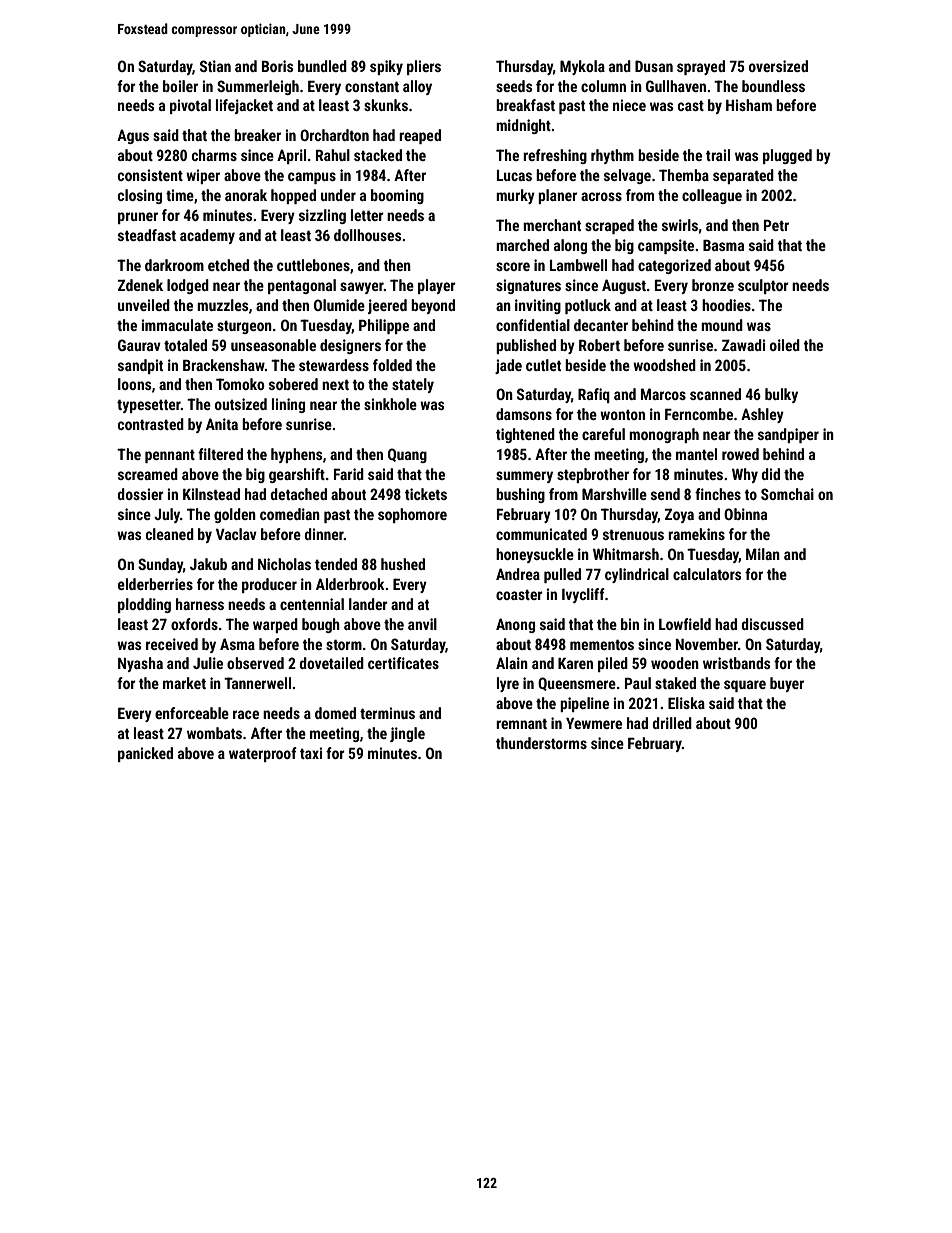 This image has width=952, height=1233. Describe the element at coordinates (148, 474) in the image. I see `screamed` at that location.
